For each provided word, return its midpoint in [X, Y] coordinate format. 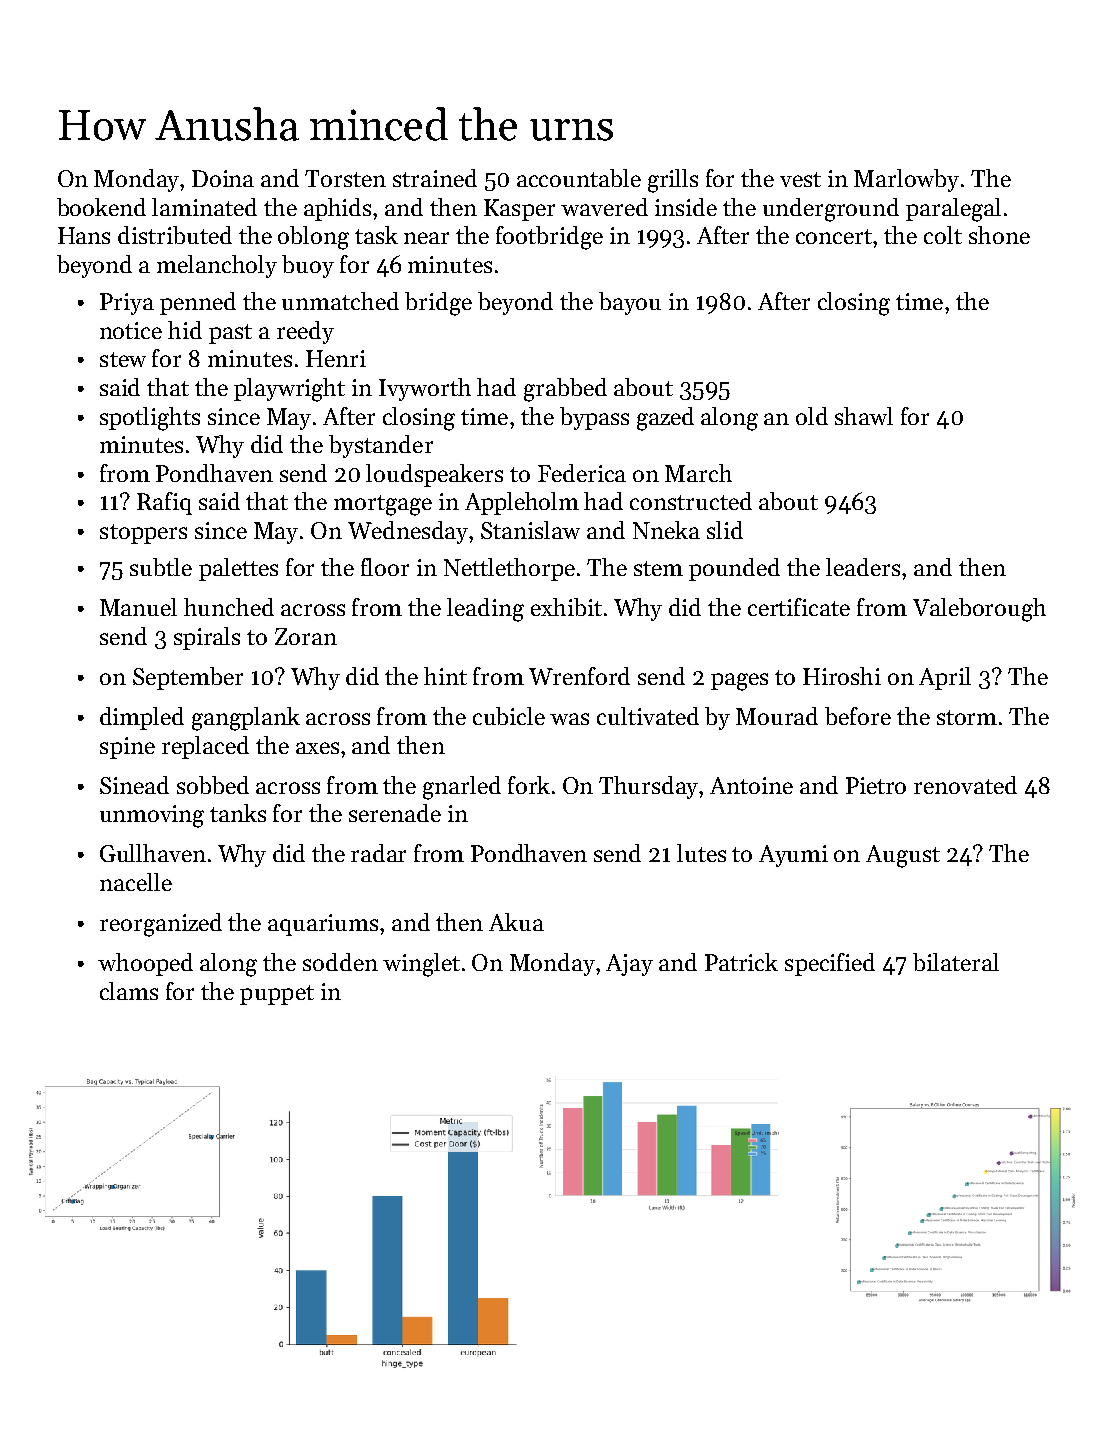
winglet [421, 965]
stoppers [143, 534]
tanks [238, 813]
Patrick [741, 962]
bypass [594, 418]
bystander [381, 446]
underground [831, 210]
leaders [863, 567]
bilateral [956, 962]
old [812, 416]
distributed [175, 235]
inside [686, 207]
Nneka [666, 530]
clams [129, 991]
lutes [701, 853]
